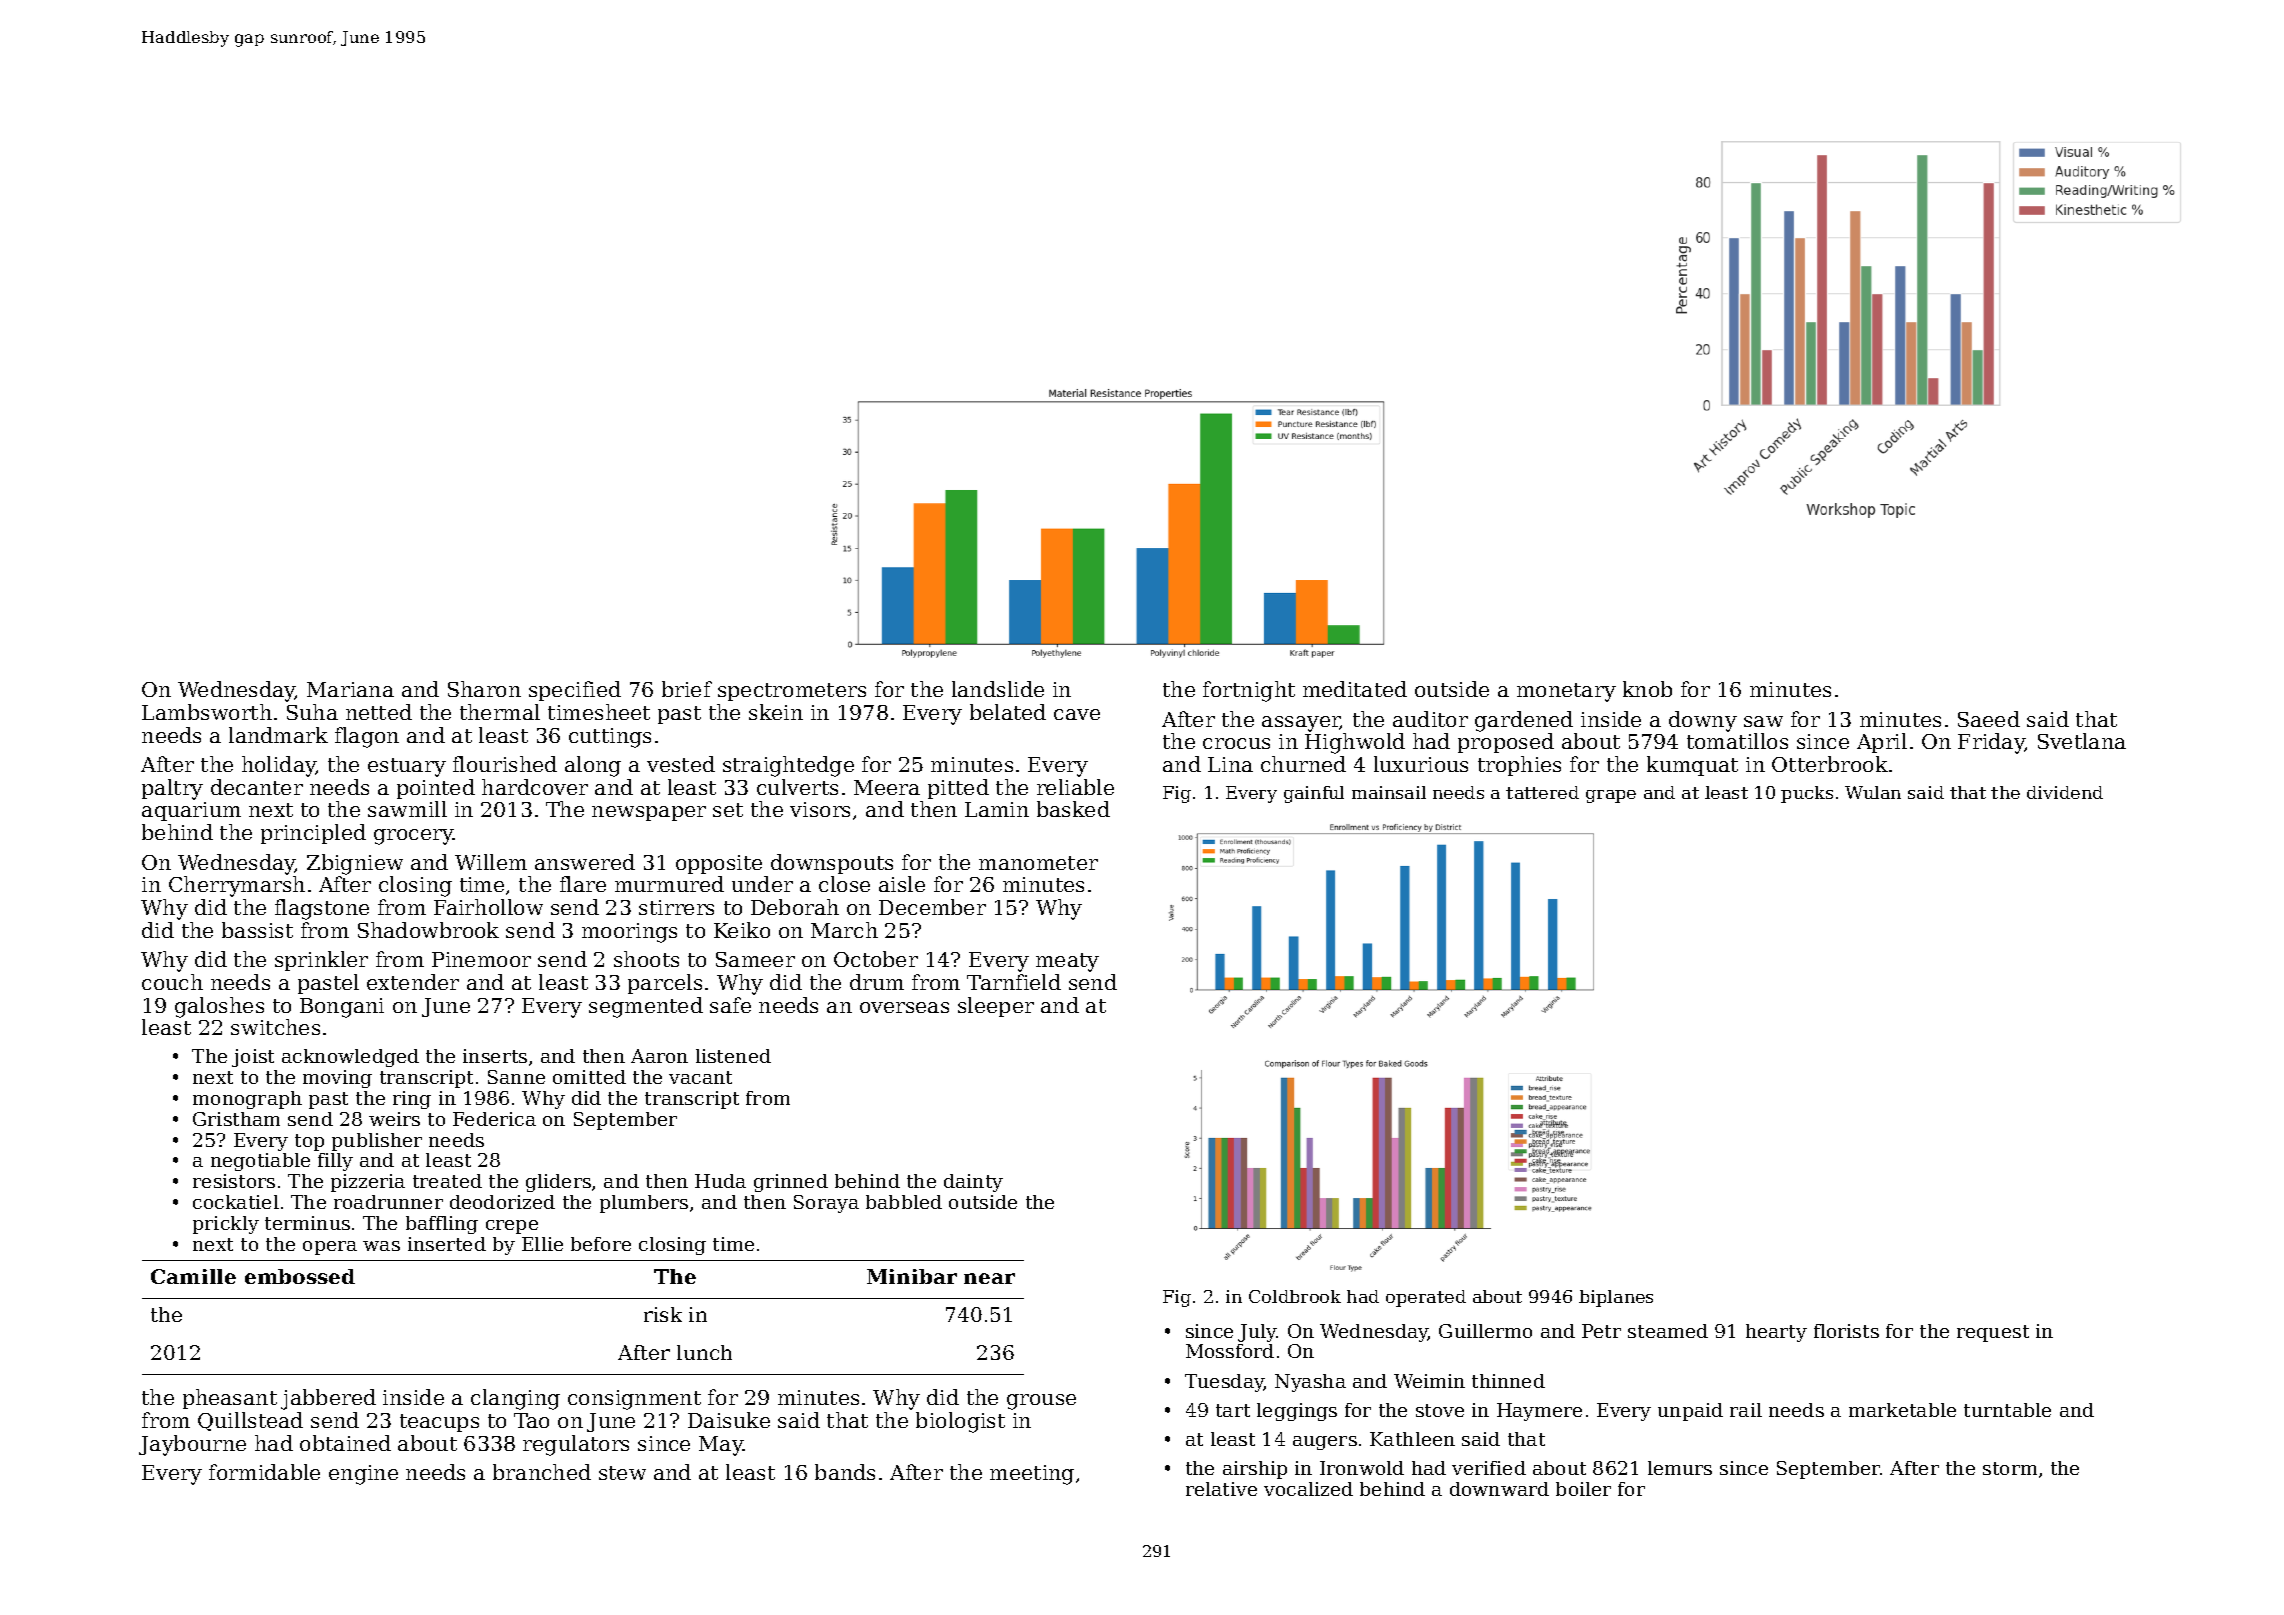 The width and height of the screenshot is (2284, 1615). Describe the element at coordinates (1539, 1412) in the screenshot. I see `Haymere` at that location.
